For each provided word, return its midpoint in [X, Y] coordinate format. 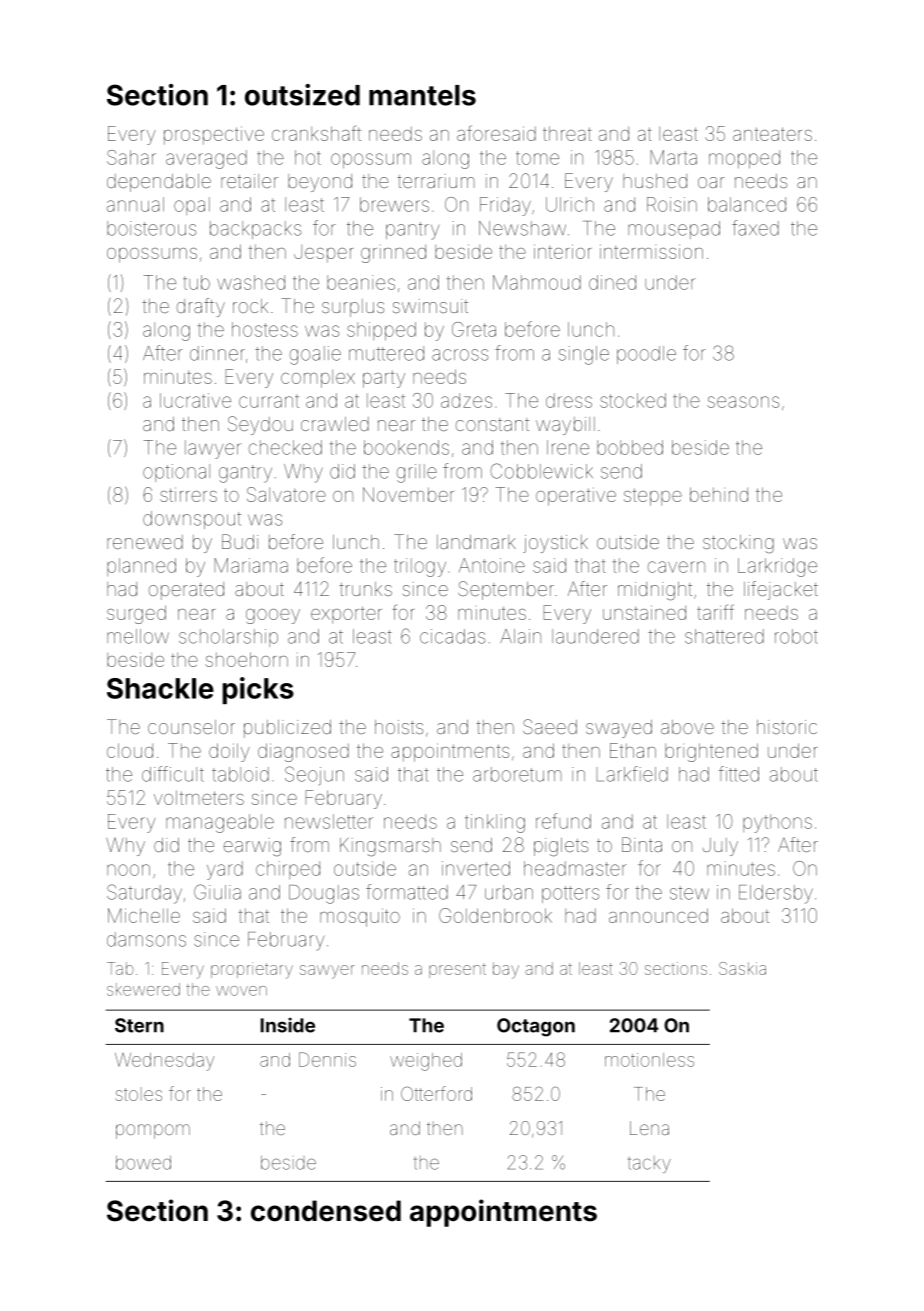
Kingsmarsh [390, 847]
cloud [130, 750]
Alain [520, 636]
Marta [673, 157]
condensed [326, 1211]
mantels [422, 95]
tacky [649, 1164]
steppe [653, 497]
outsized [302, 95]
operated [186, 591]
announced [658, 915]
